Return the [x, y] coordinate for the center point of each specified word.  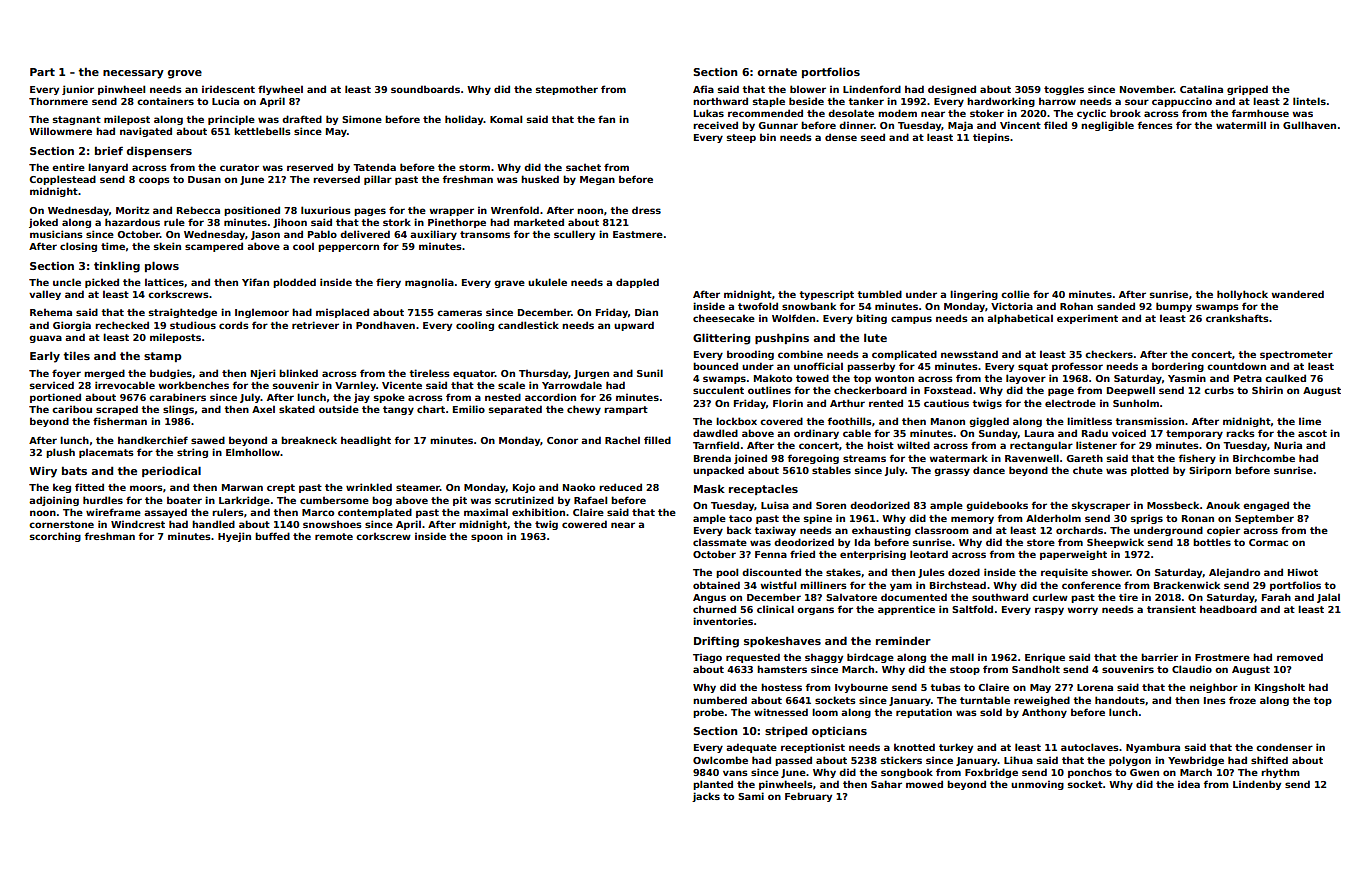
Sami [751, 796]
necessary [133, 74]
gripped [1247, 90]
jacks [706, 797]
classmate [720, 542]
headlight [366, 441]
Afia [703, 89]
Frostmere [1222, 657]
